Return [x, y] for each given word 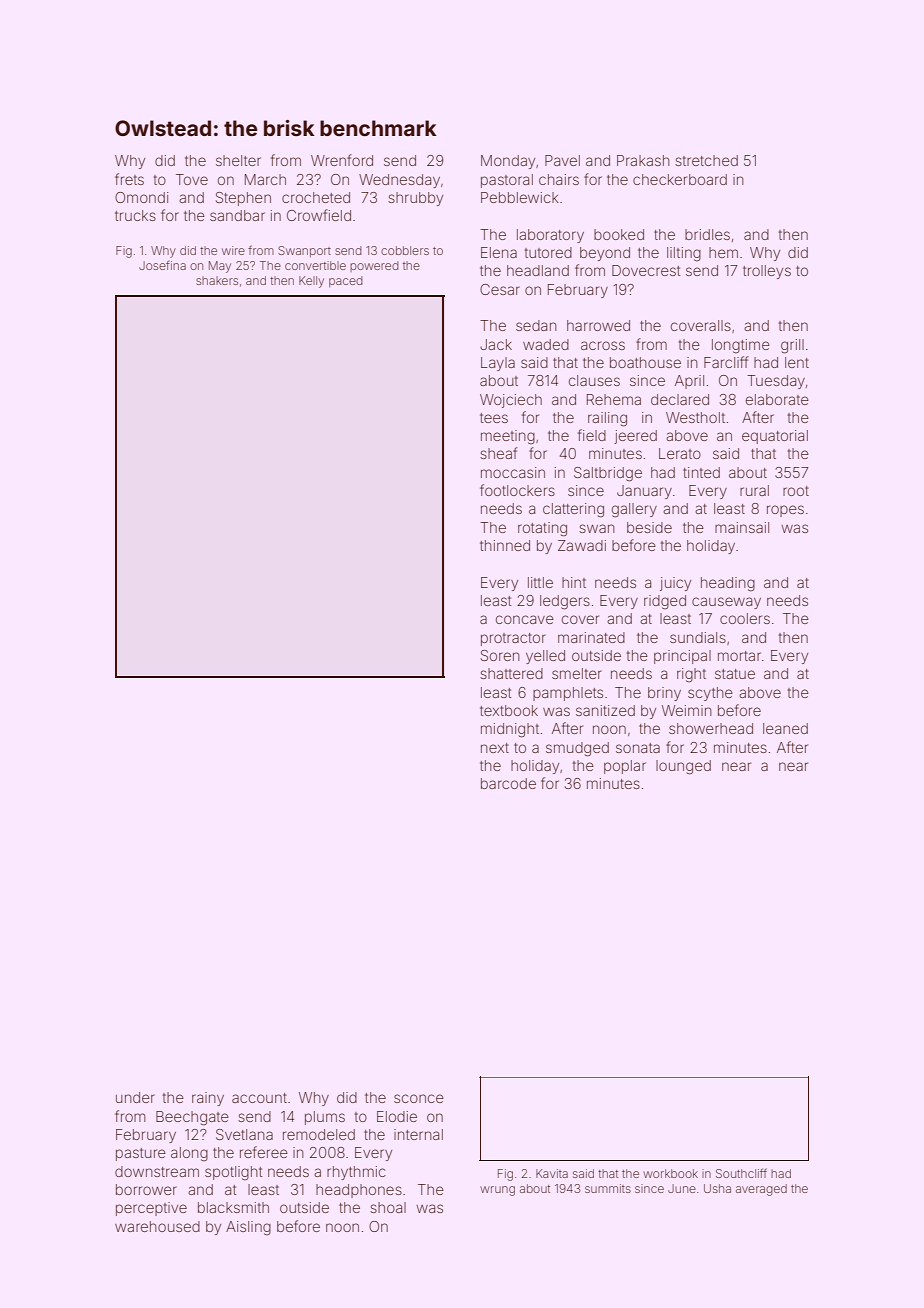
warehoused [157, 1226]
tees [494, 418]
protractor [513, 639]
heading [728, 584]
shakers [217, 280]
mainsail [742, 527]
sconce [419, 1098]
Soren [500, 655]
